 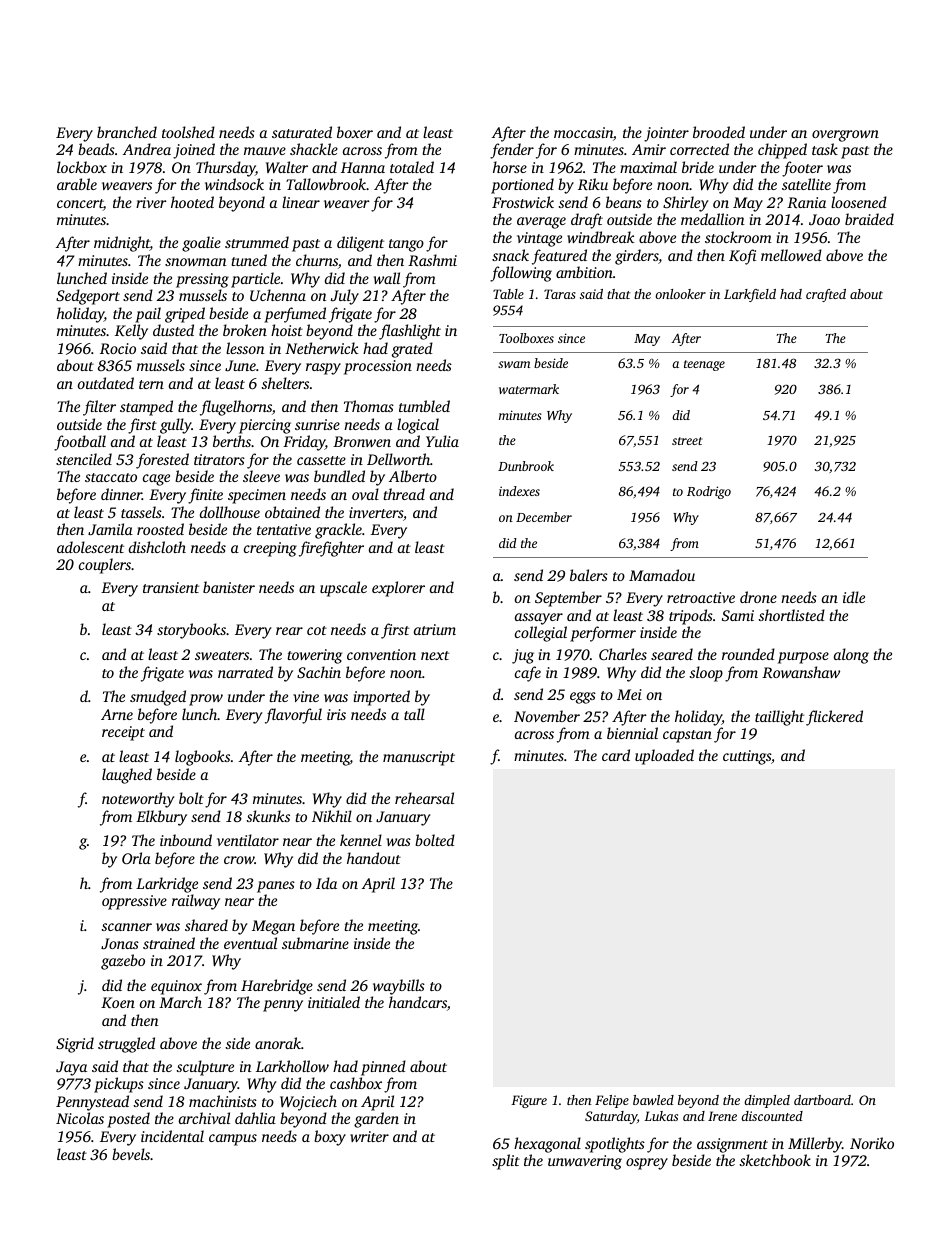 What do you see at coordinates (131, 1154) in the screenshot?
I see `bevels` at bounding box center [131, 1154].
